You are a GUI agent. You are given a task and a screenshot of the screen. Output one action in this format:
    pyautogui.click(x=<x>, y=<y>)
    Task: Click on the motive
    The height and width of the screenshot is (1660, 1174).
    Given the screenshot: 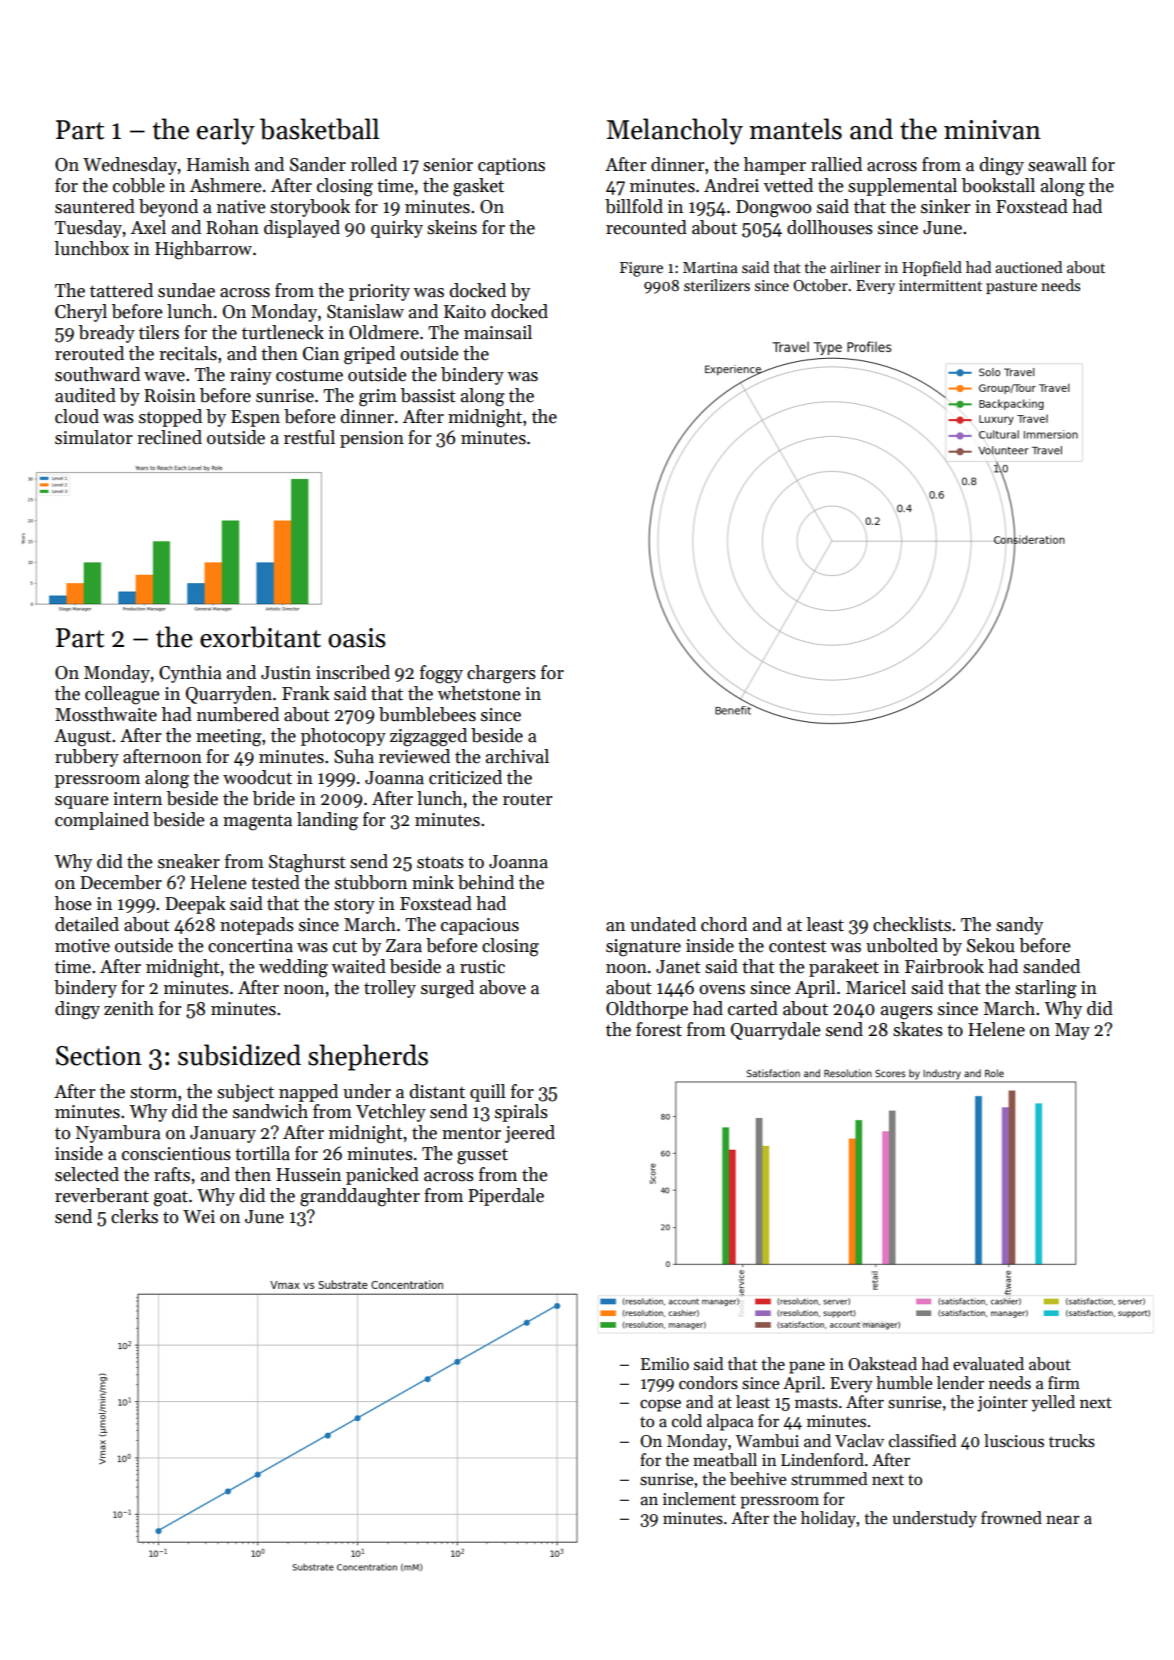 What is the action you would take?
    pyautogui.click(x=82, y=946)
